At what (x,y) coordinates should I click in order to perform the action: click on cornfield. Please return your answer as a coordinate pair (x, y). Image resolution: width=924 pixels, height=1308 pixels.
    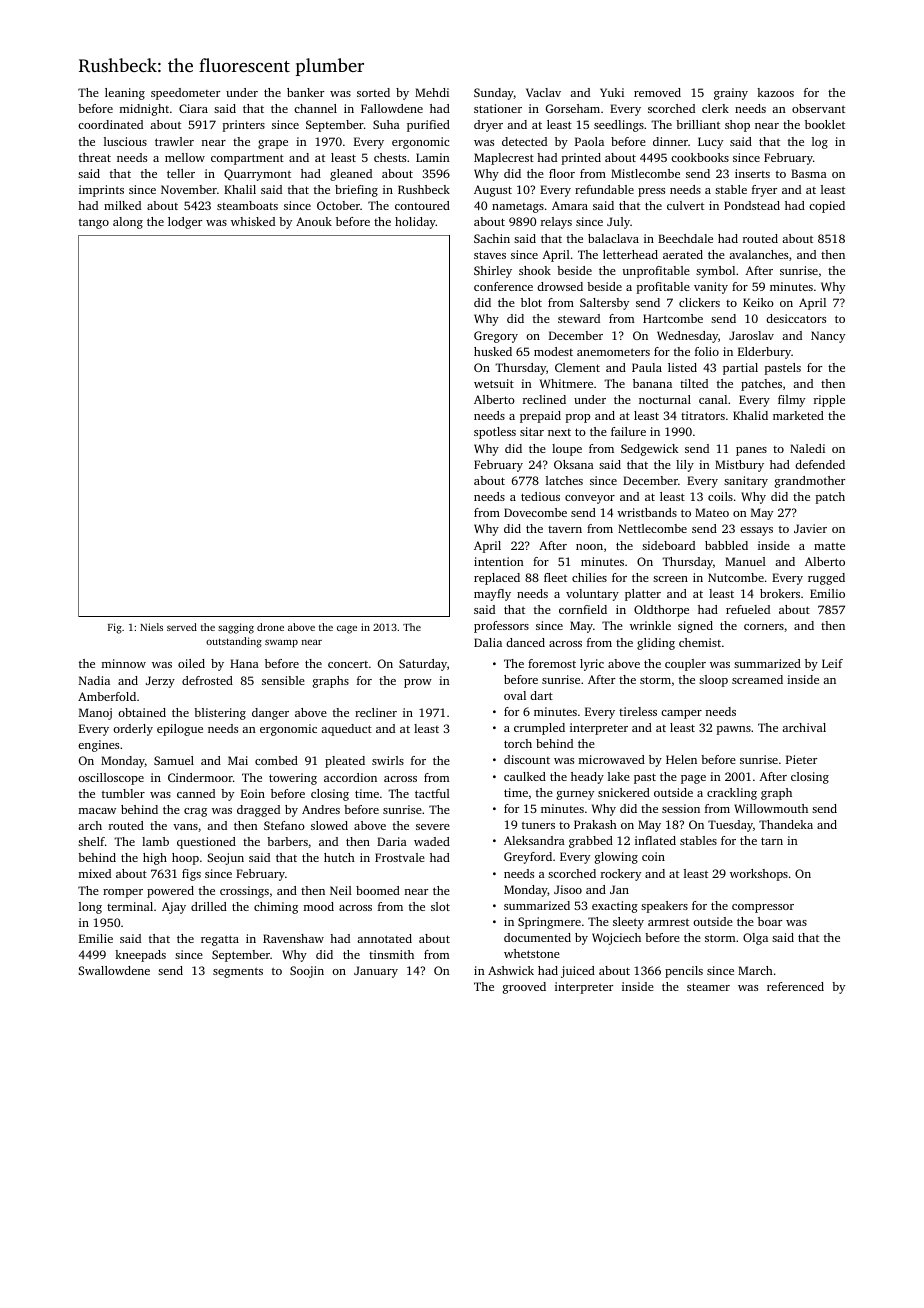
    Looking at the image, I should click on (583, 609).
